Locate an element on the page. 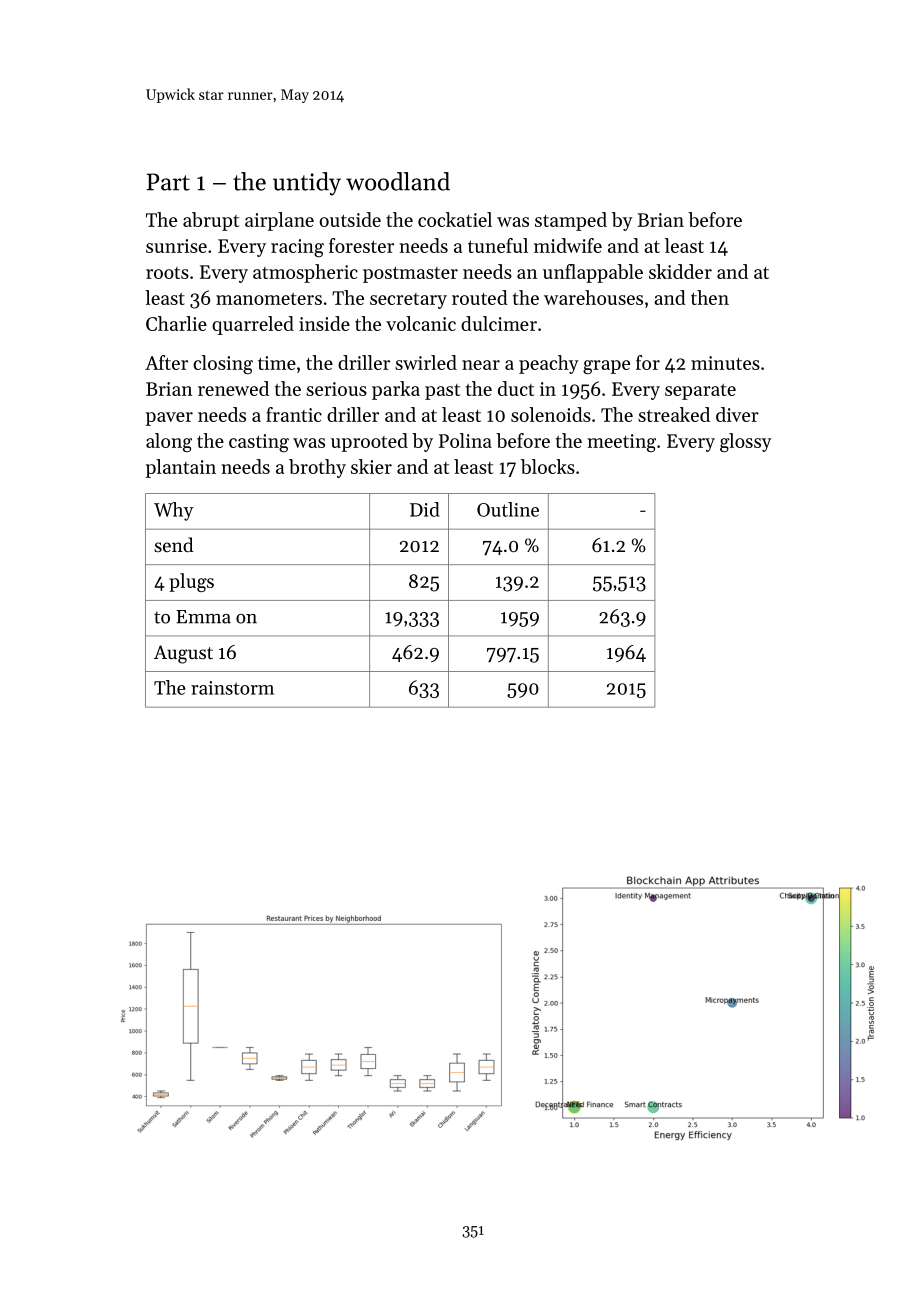  diver is located at coordinates (737, 414).
